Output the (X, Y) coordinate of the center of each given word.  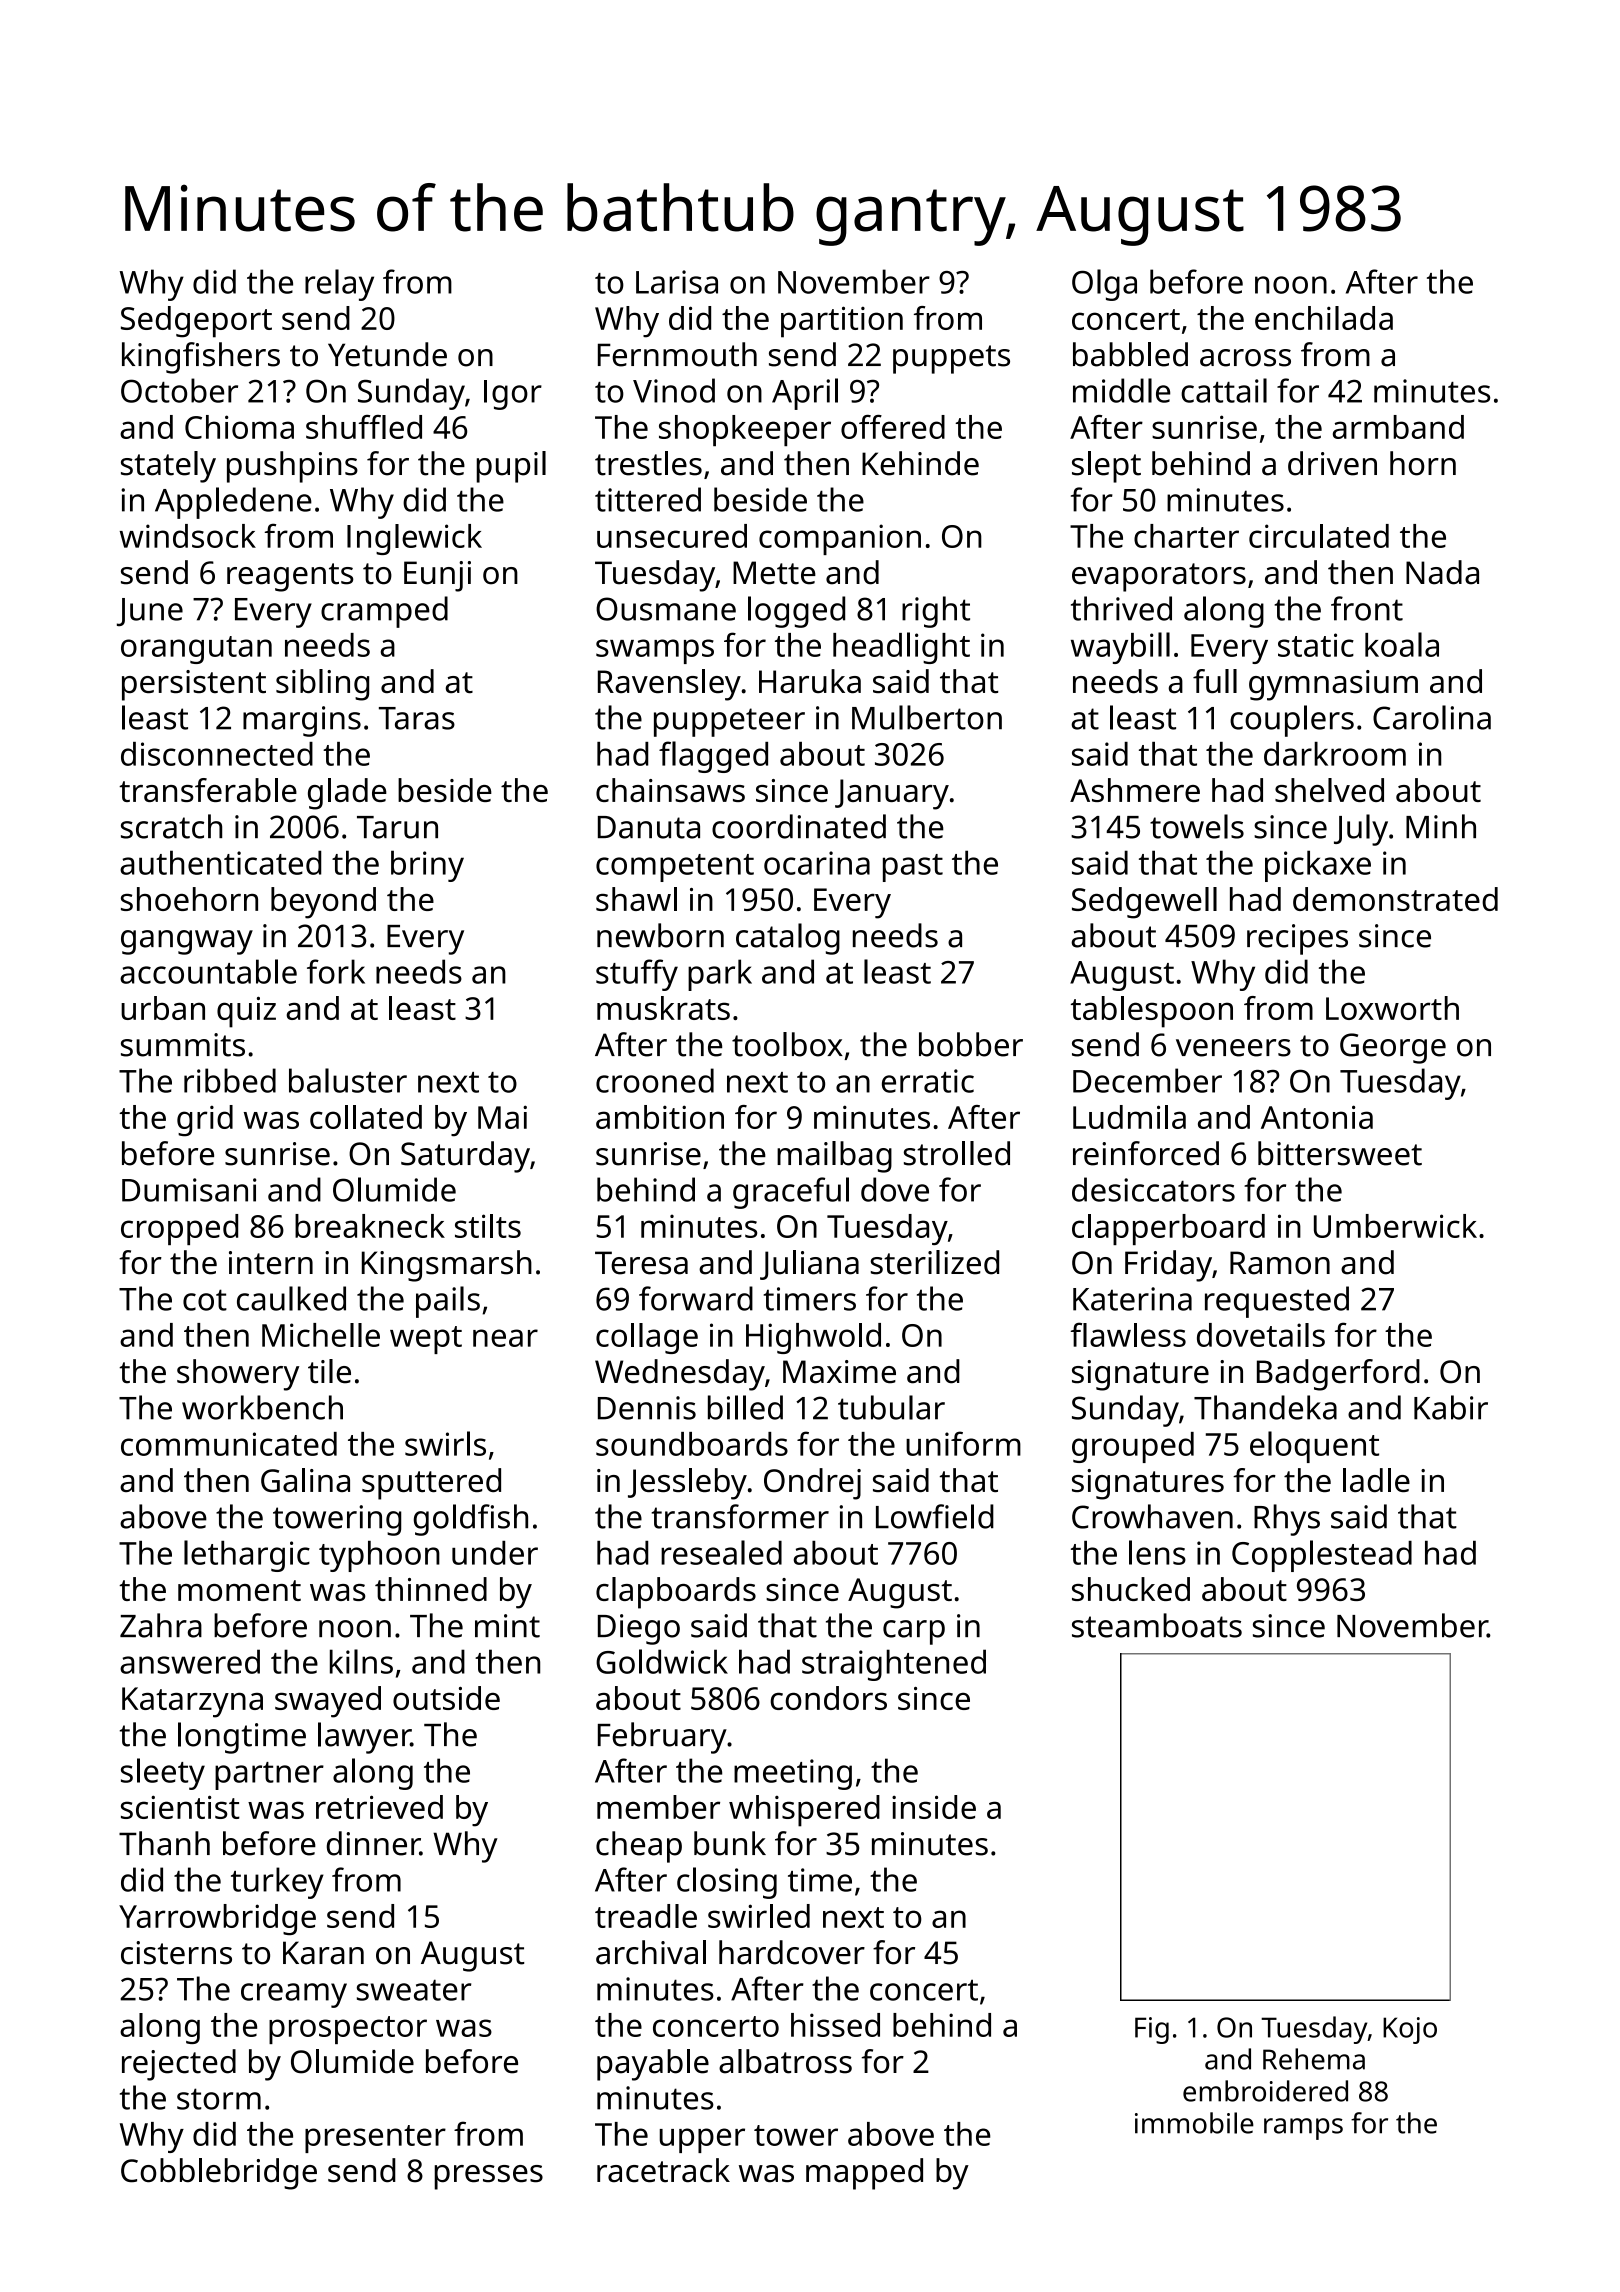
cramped (384, 612)
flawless (1128, 1334)
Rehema (1314, 2059)
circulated (1319, 536)
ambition (660, 1117)
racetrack (663, 2170)
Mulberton (927, 717)
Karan (323, 1953)
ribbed (230, 1080)
